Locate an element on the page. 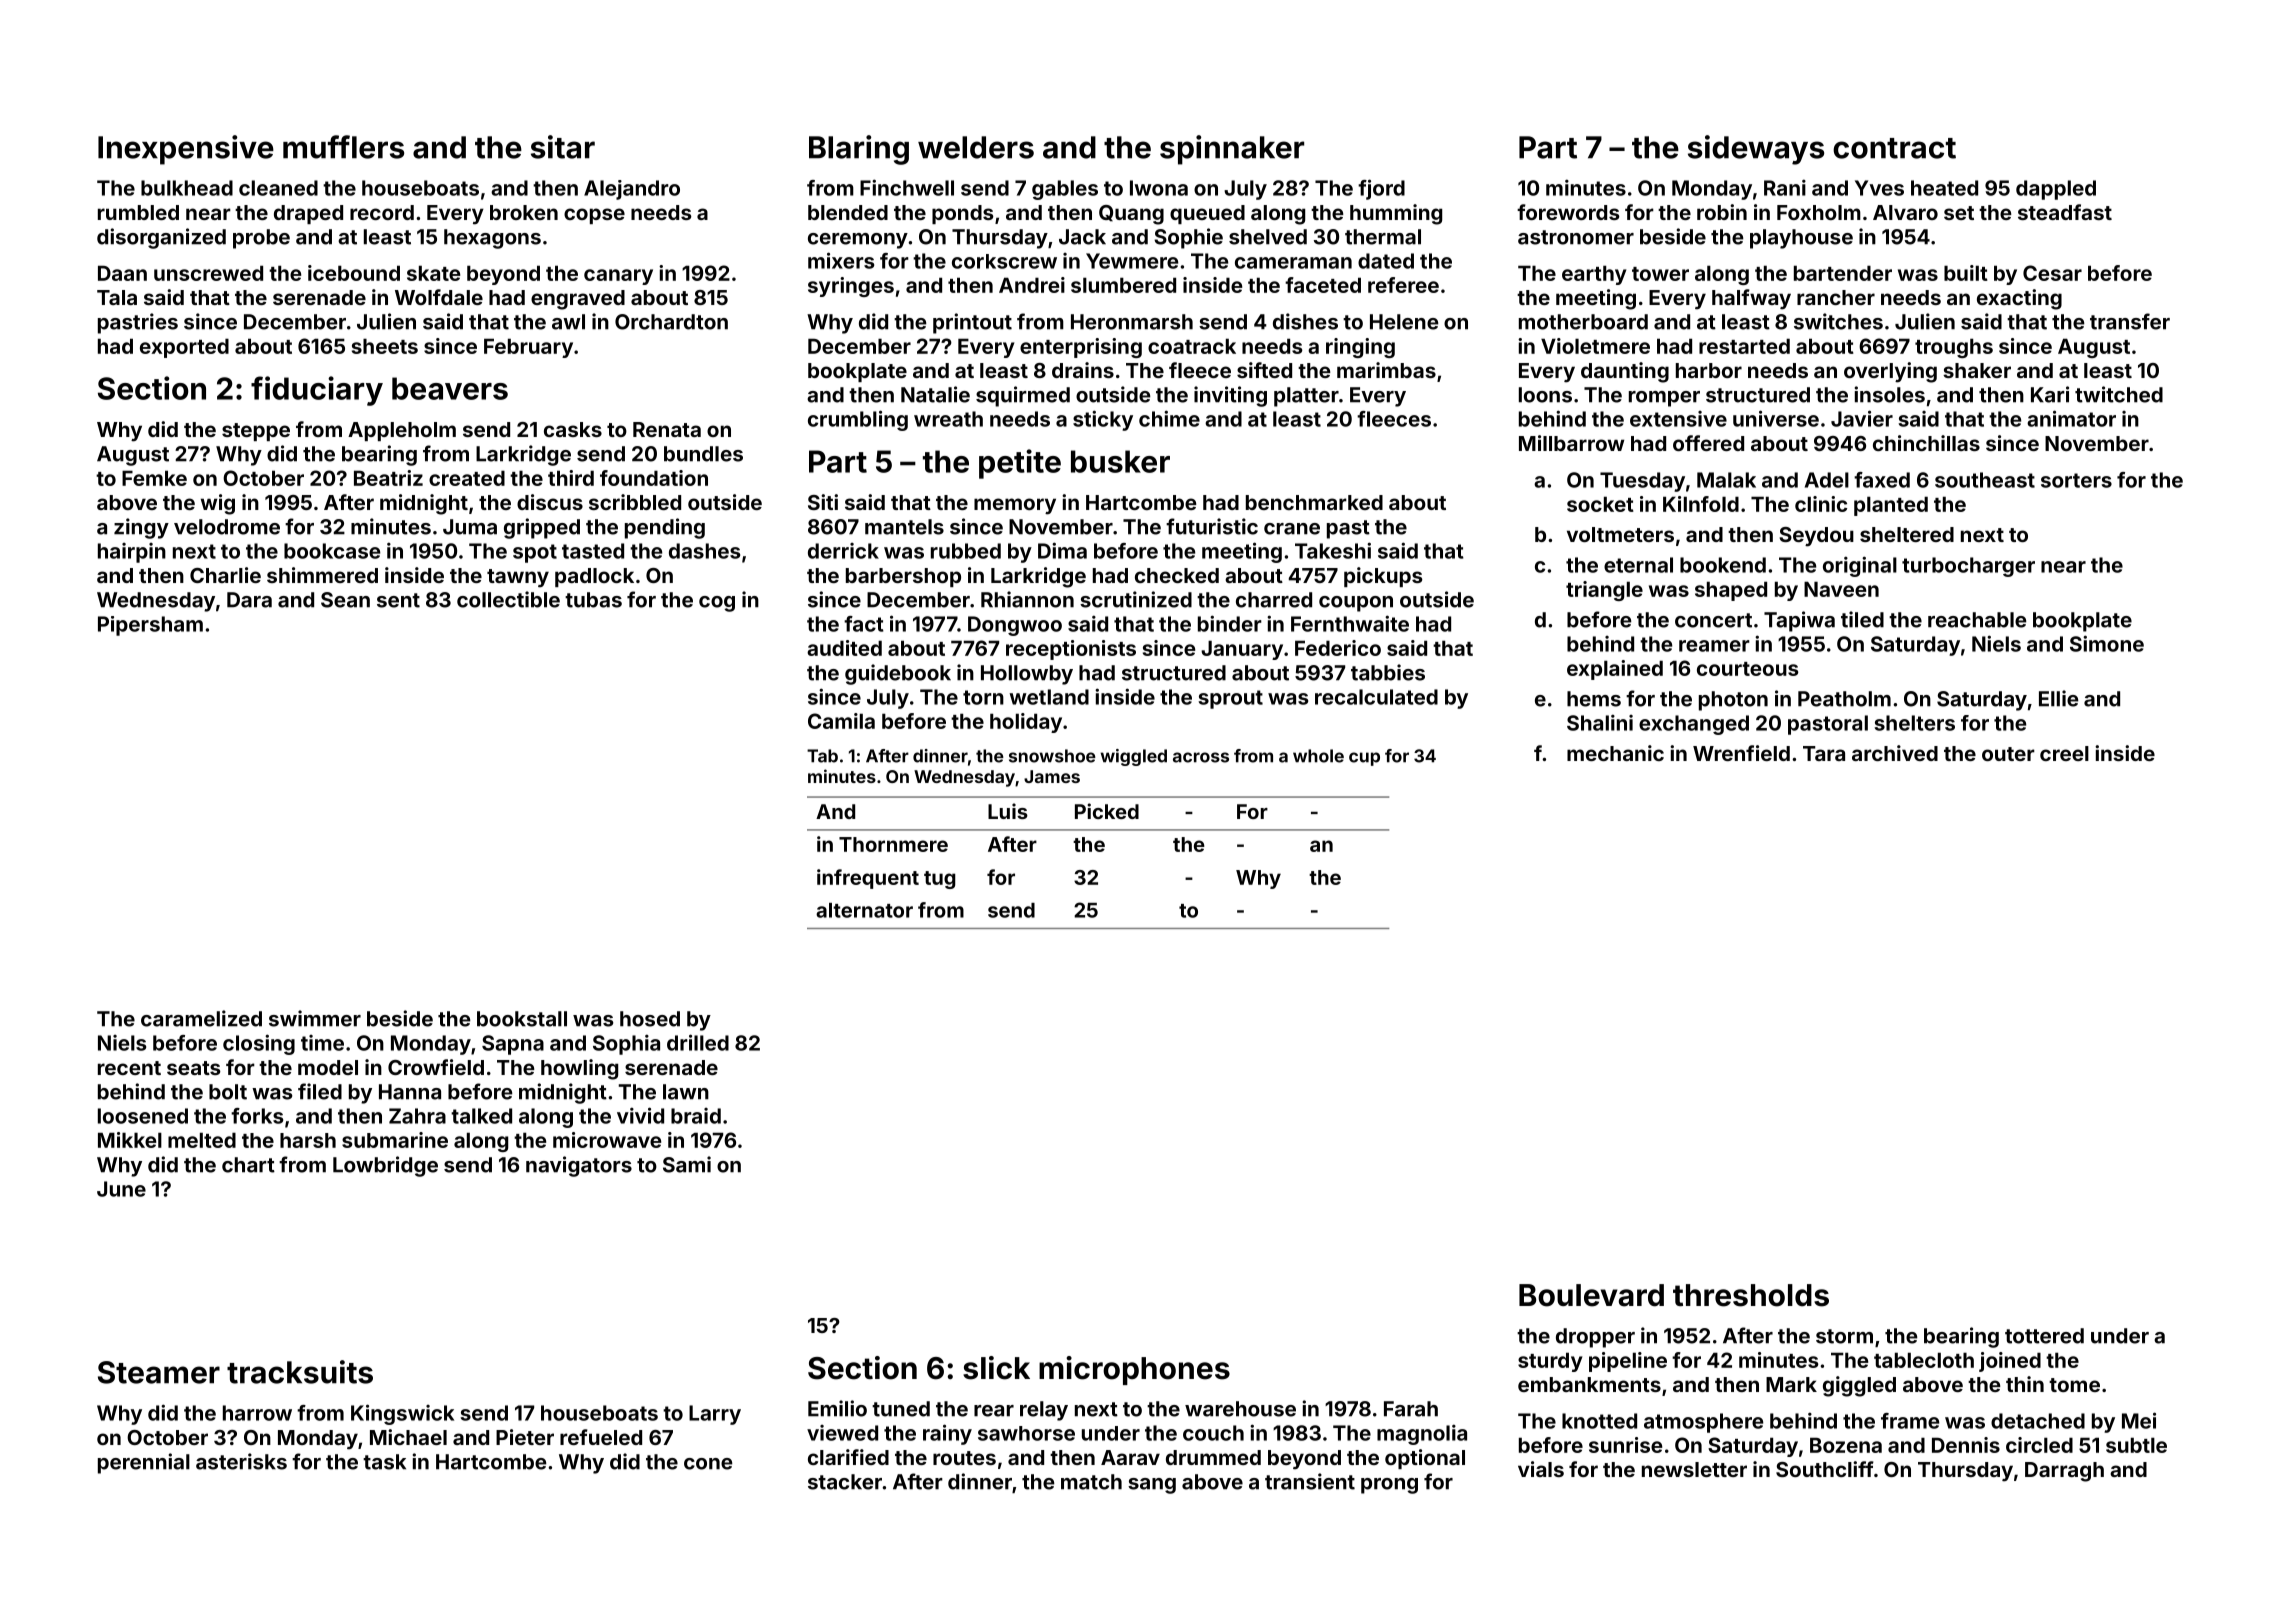 Image resolution: width=2282 pixels, height=1614 pixels. guidebook is located at coordinates (898, 674).
